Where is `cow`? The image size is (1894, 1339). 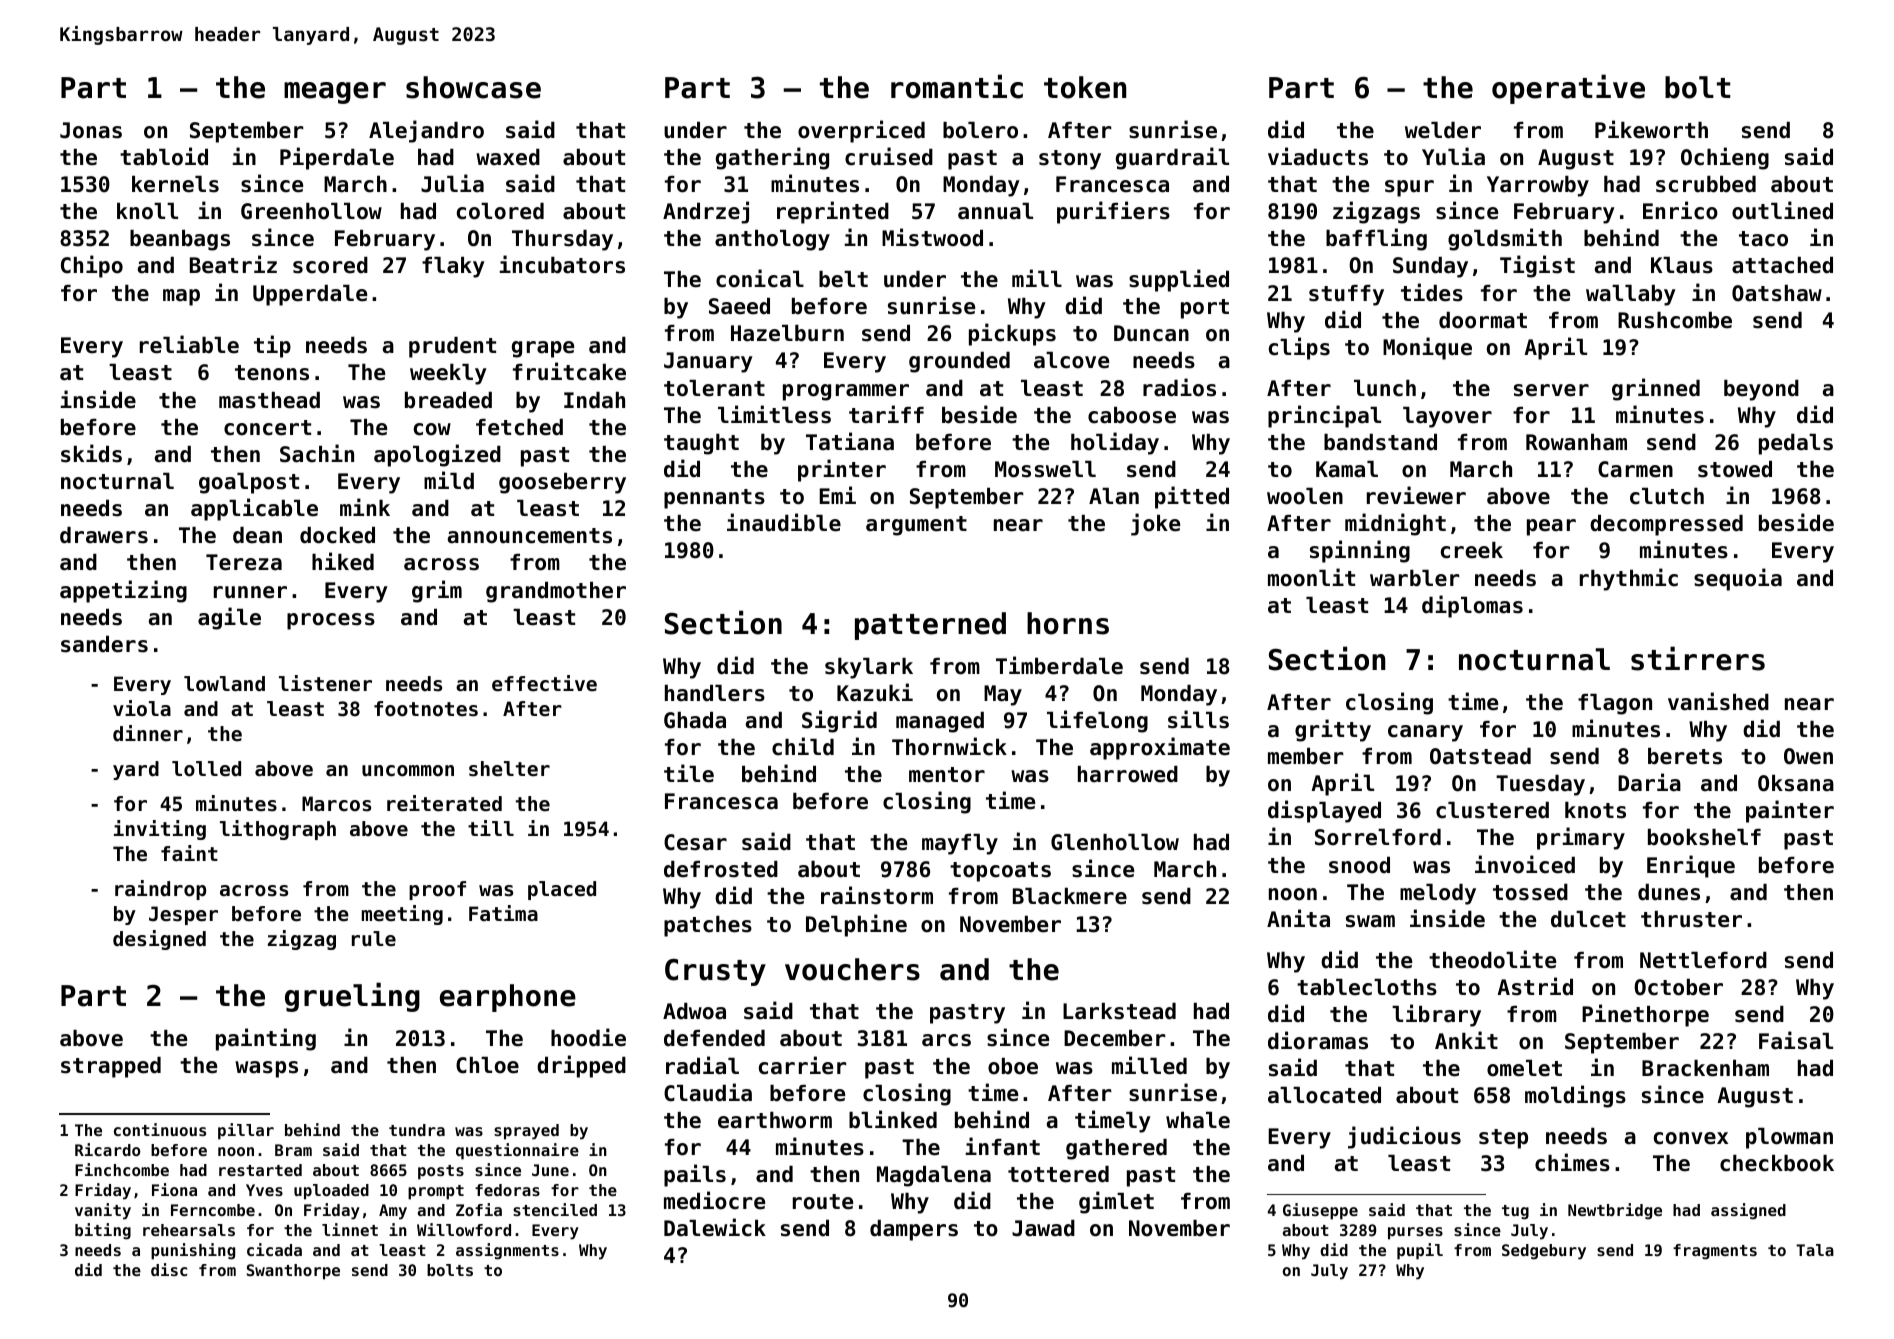
cow is located at coordinates (432, 429).
